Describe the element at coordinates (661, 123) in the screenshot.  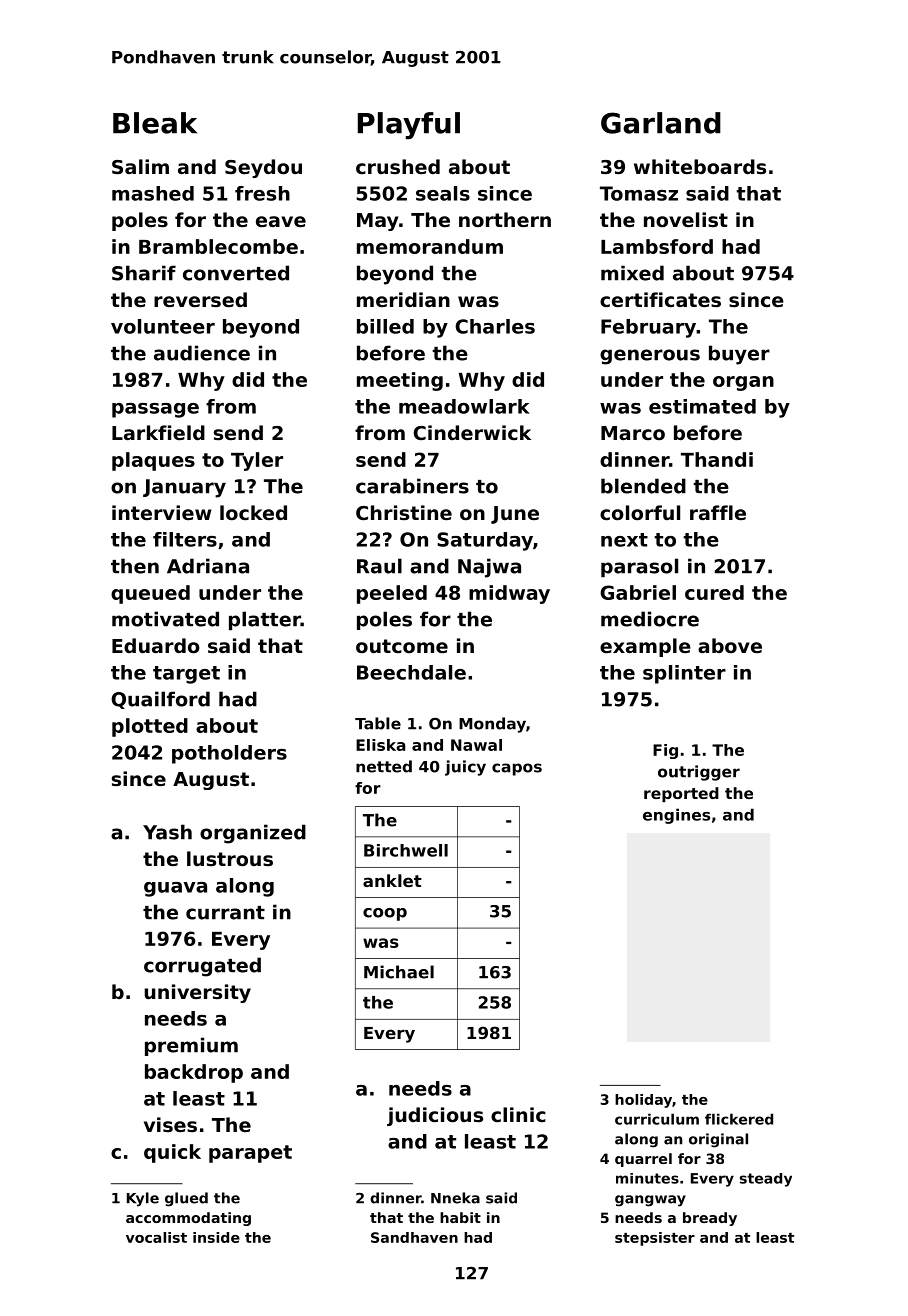
I see `Garland` at that location.
